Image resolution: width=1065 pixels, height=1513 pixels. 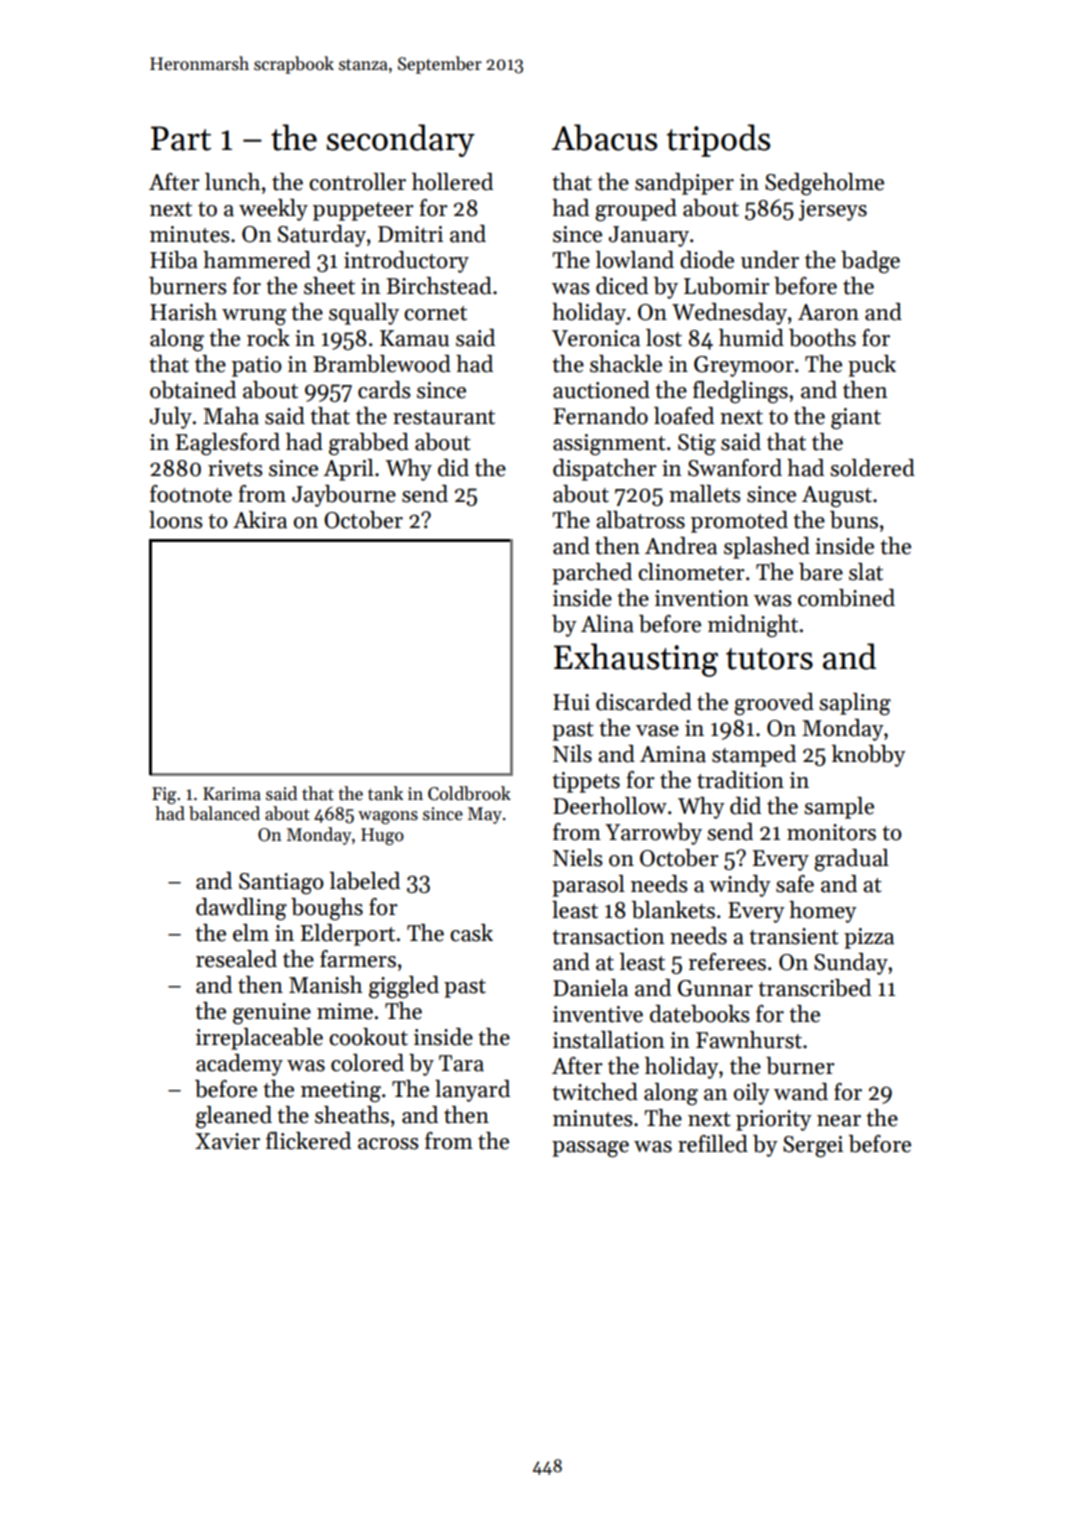 What do you see at coordinates (572, 754) in the page?
I see `Nils` at bounding box center [572, 754].
